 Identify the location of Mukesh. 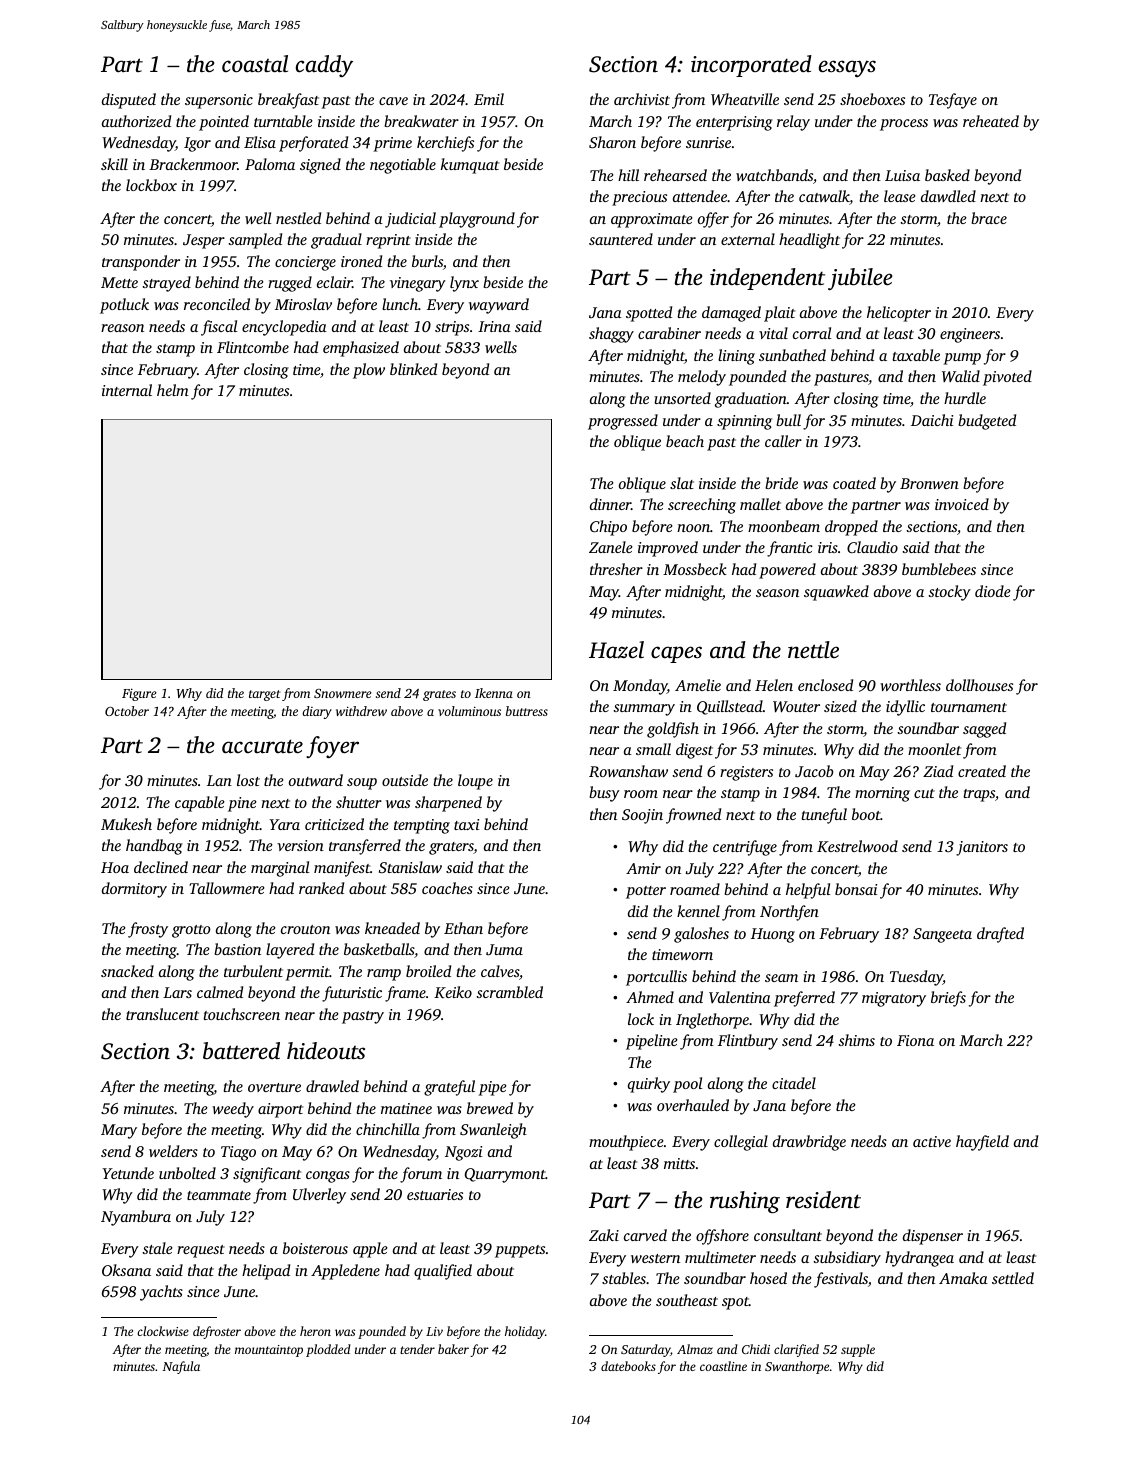
(126, 824).
